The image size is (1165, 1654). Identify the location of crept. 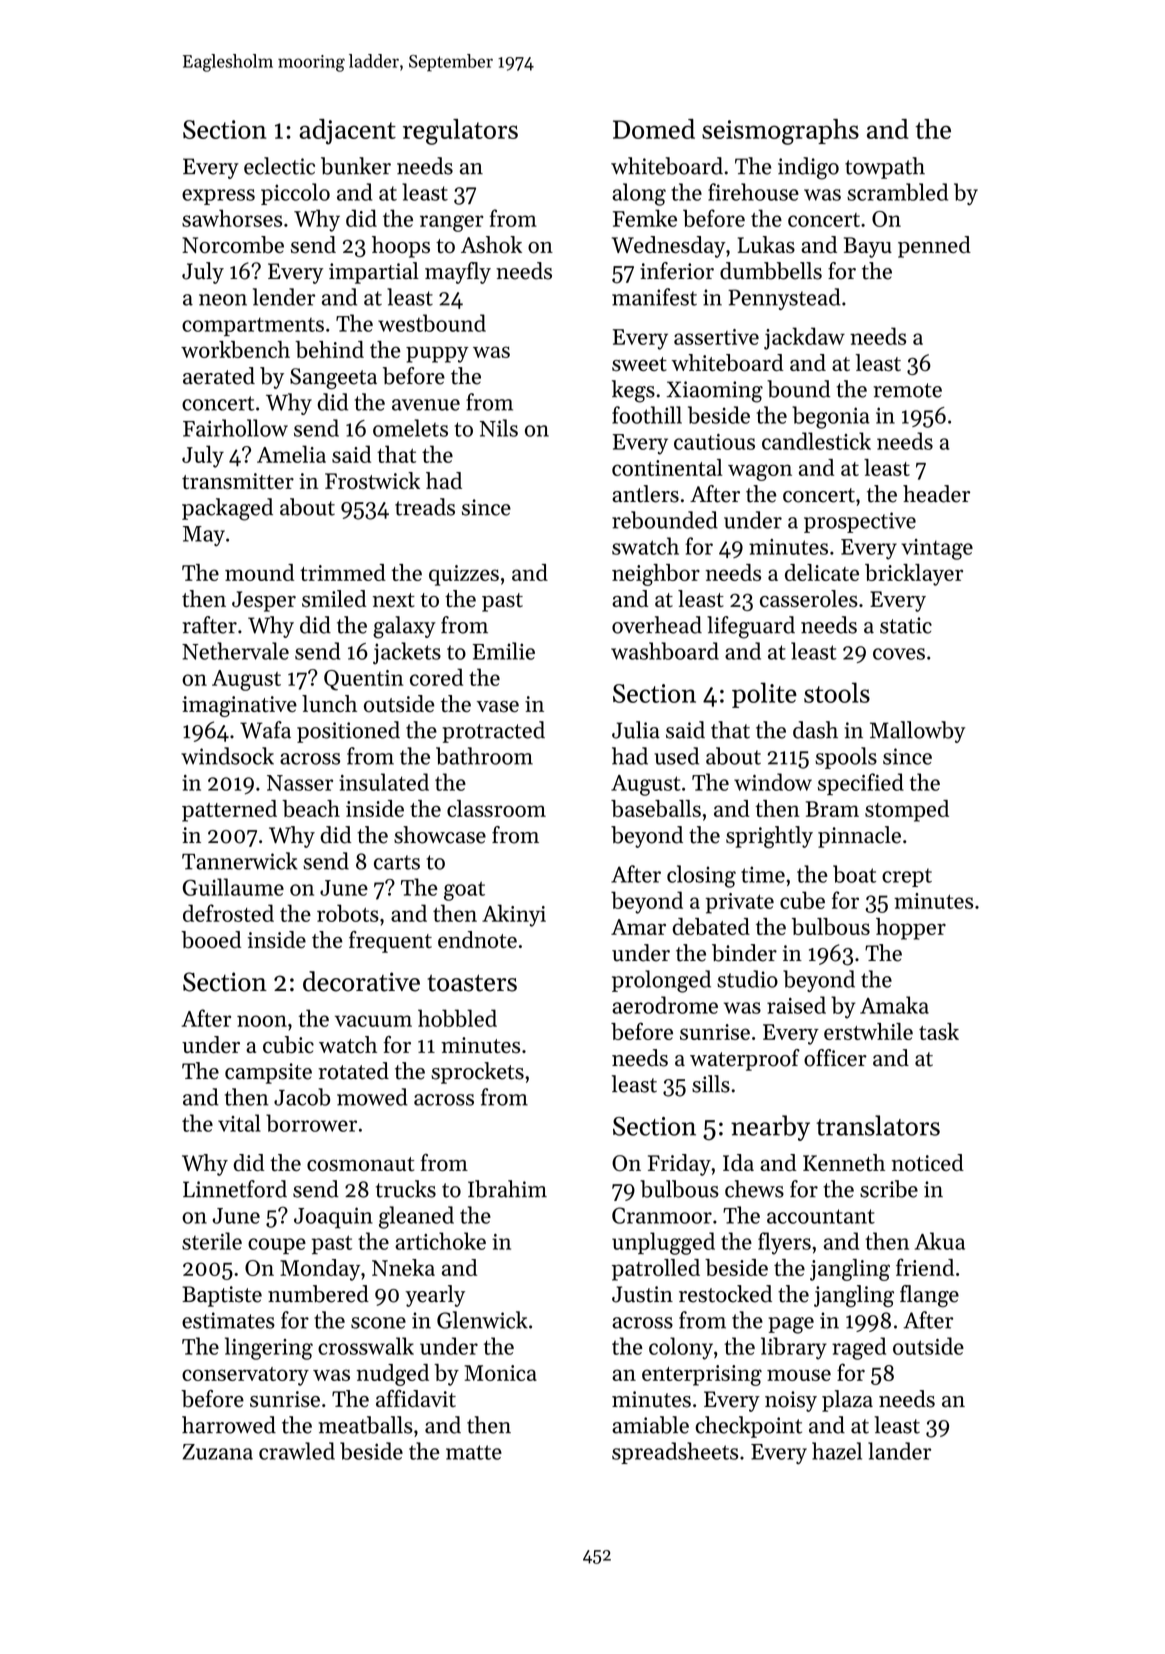
(907, 877).
